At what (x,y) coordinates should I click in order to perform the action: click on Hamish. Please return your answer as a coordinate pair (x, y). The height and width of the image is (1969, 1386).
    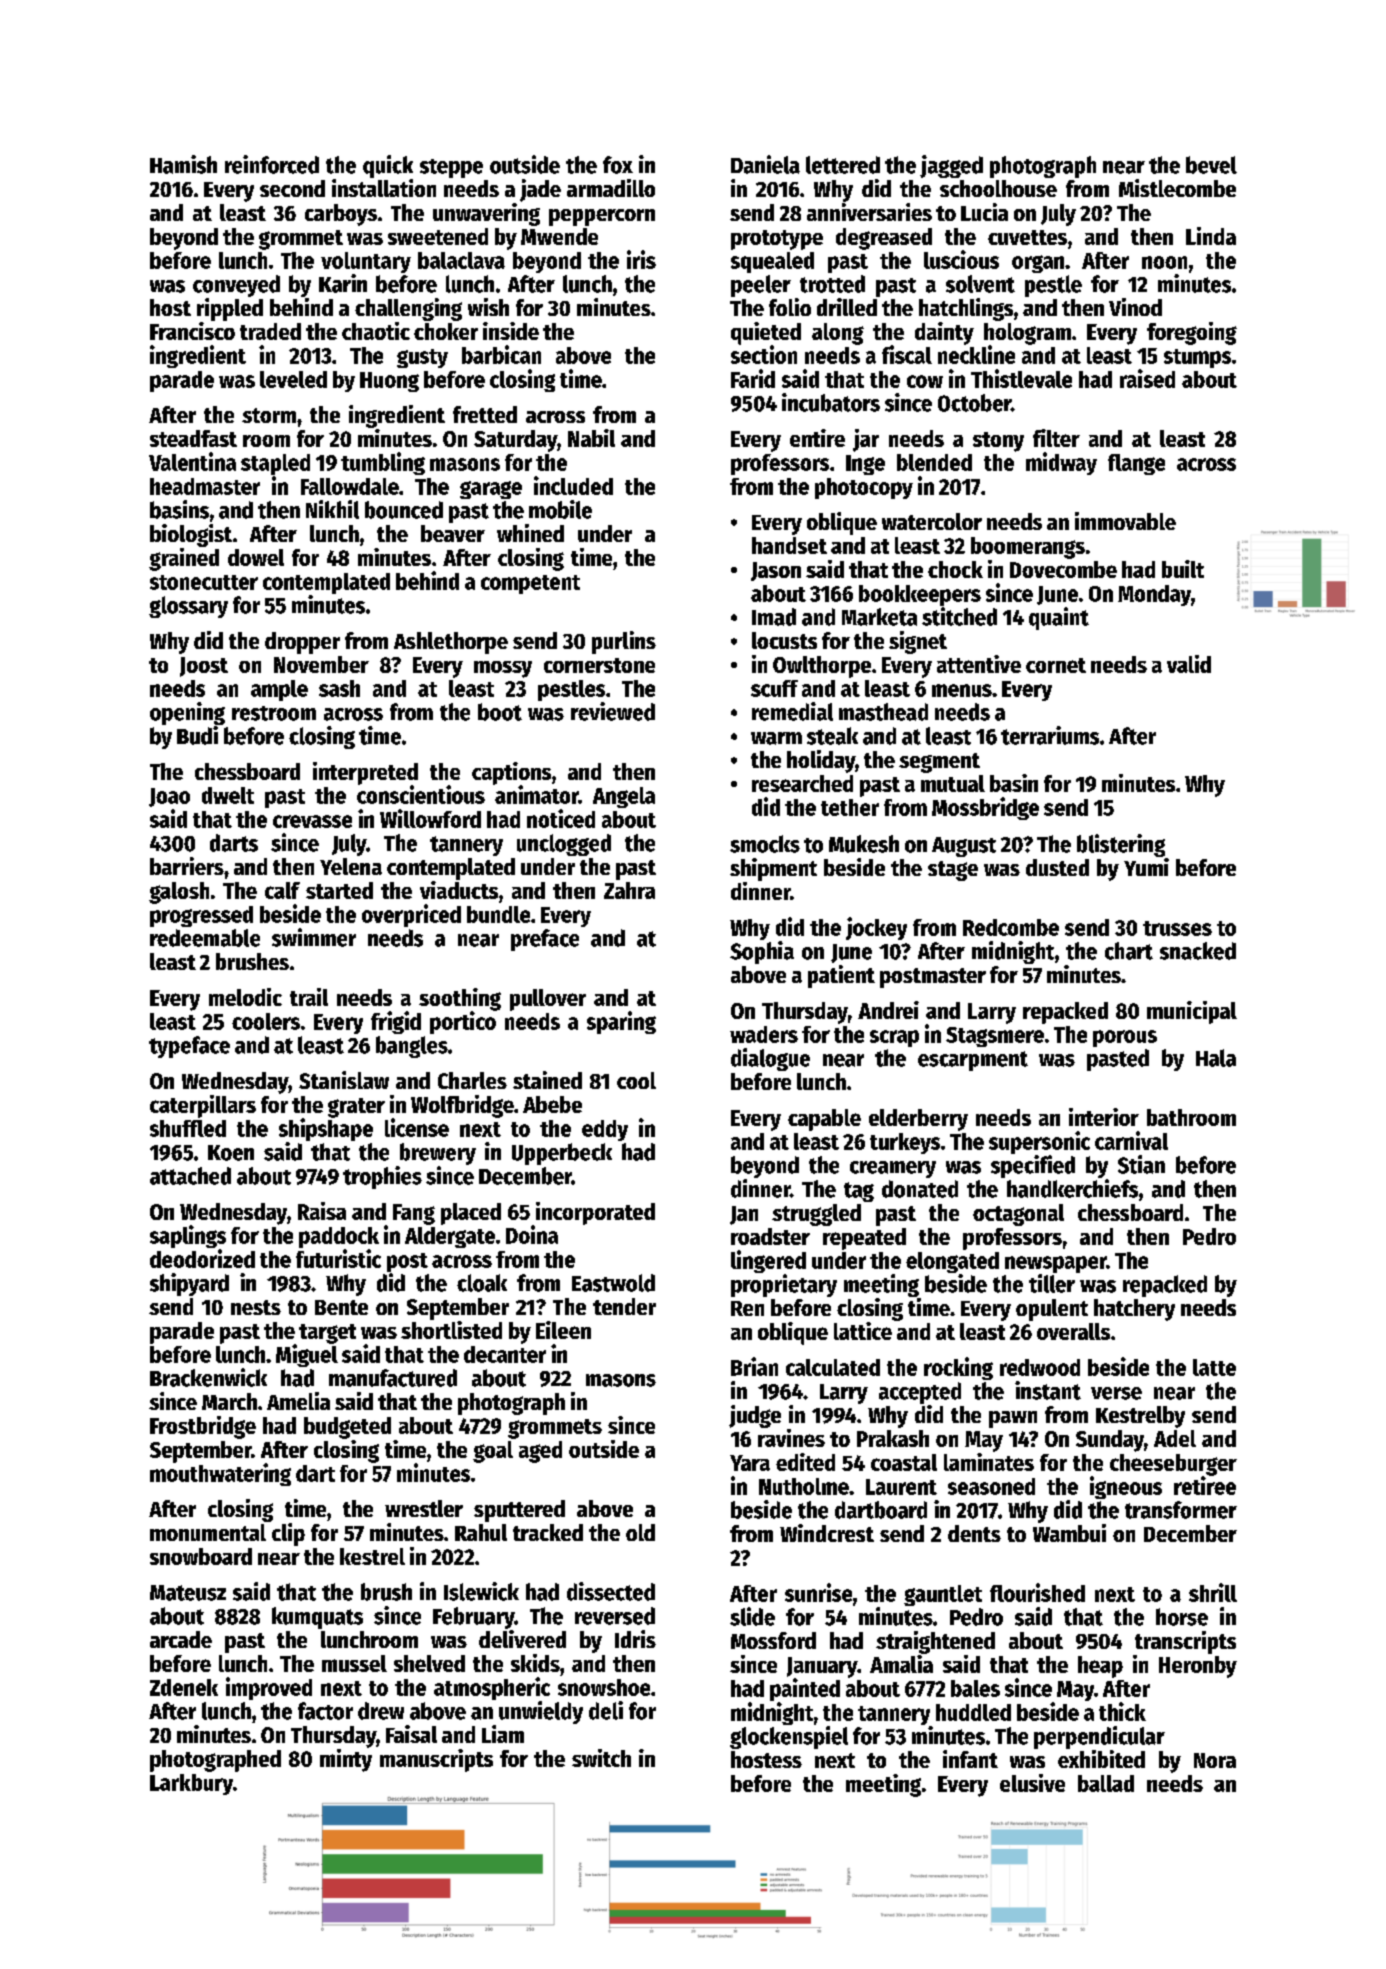
    Looking at the image, I should click on (183, 164).
